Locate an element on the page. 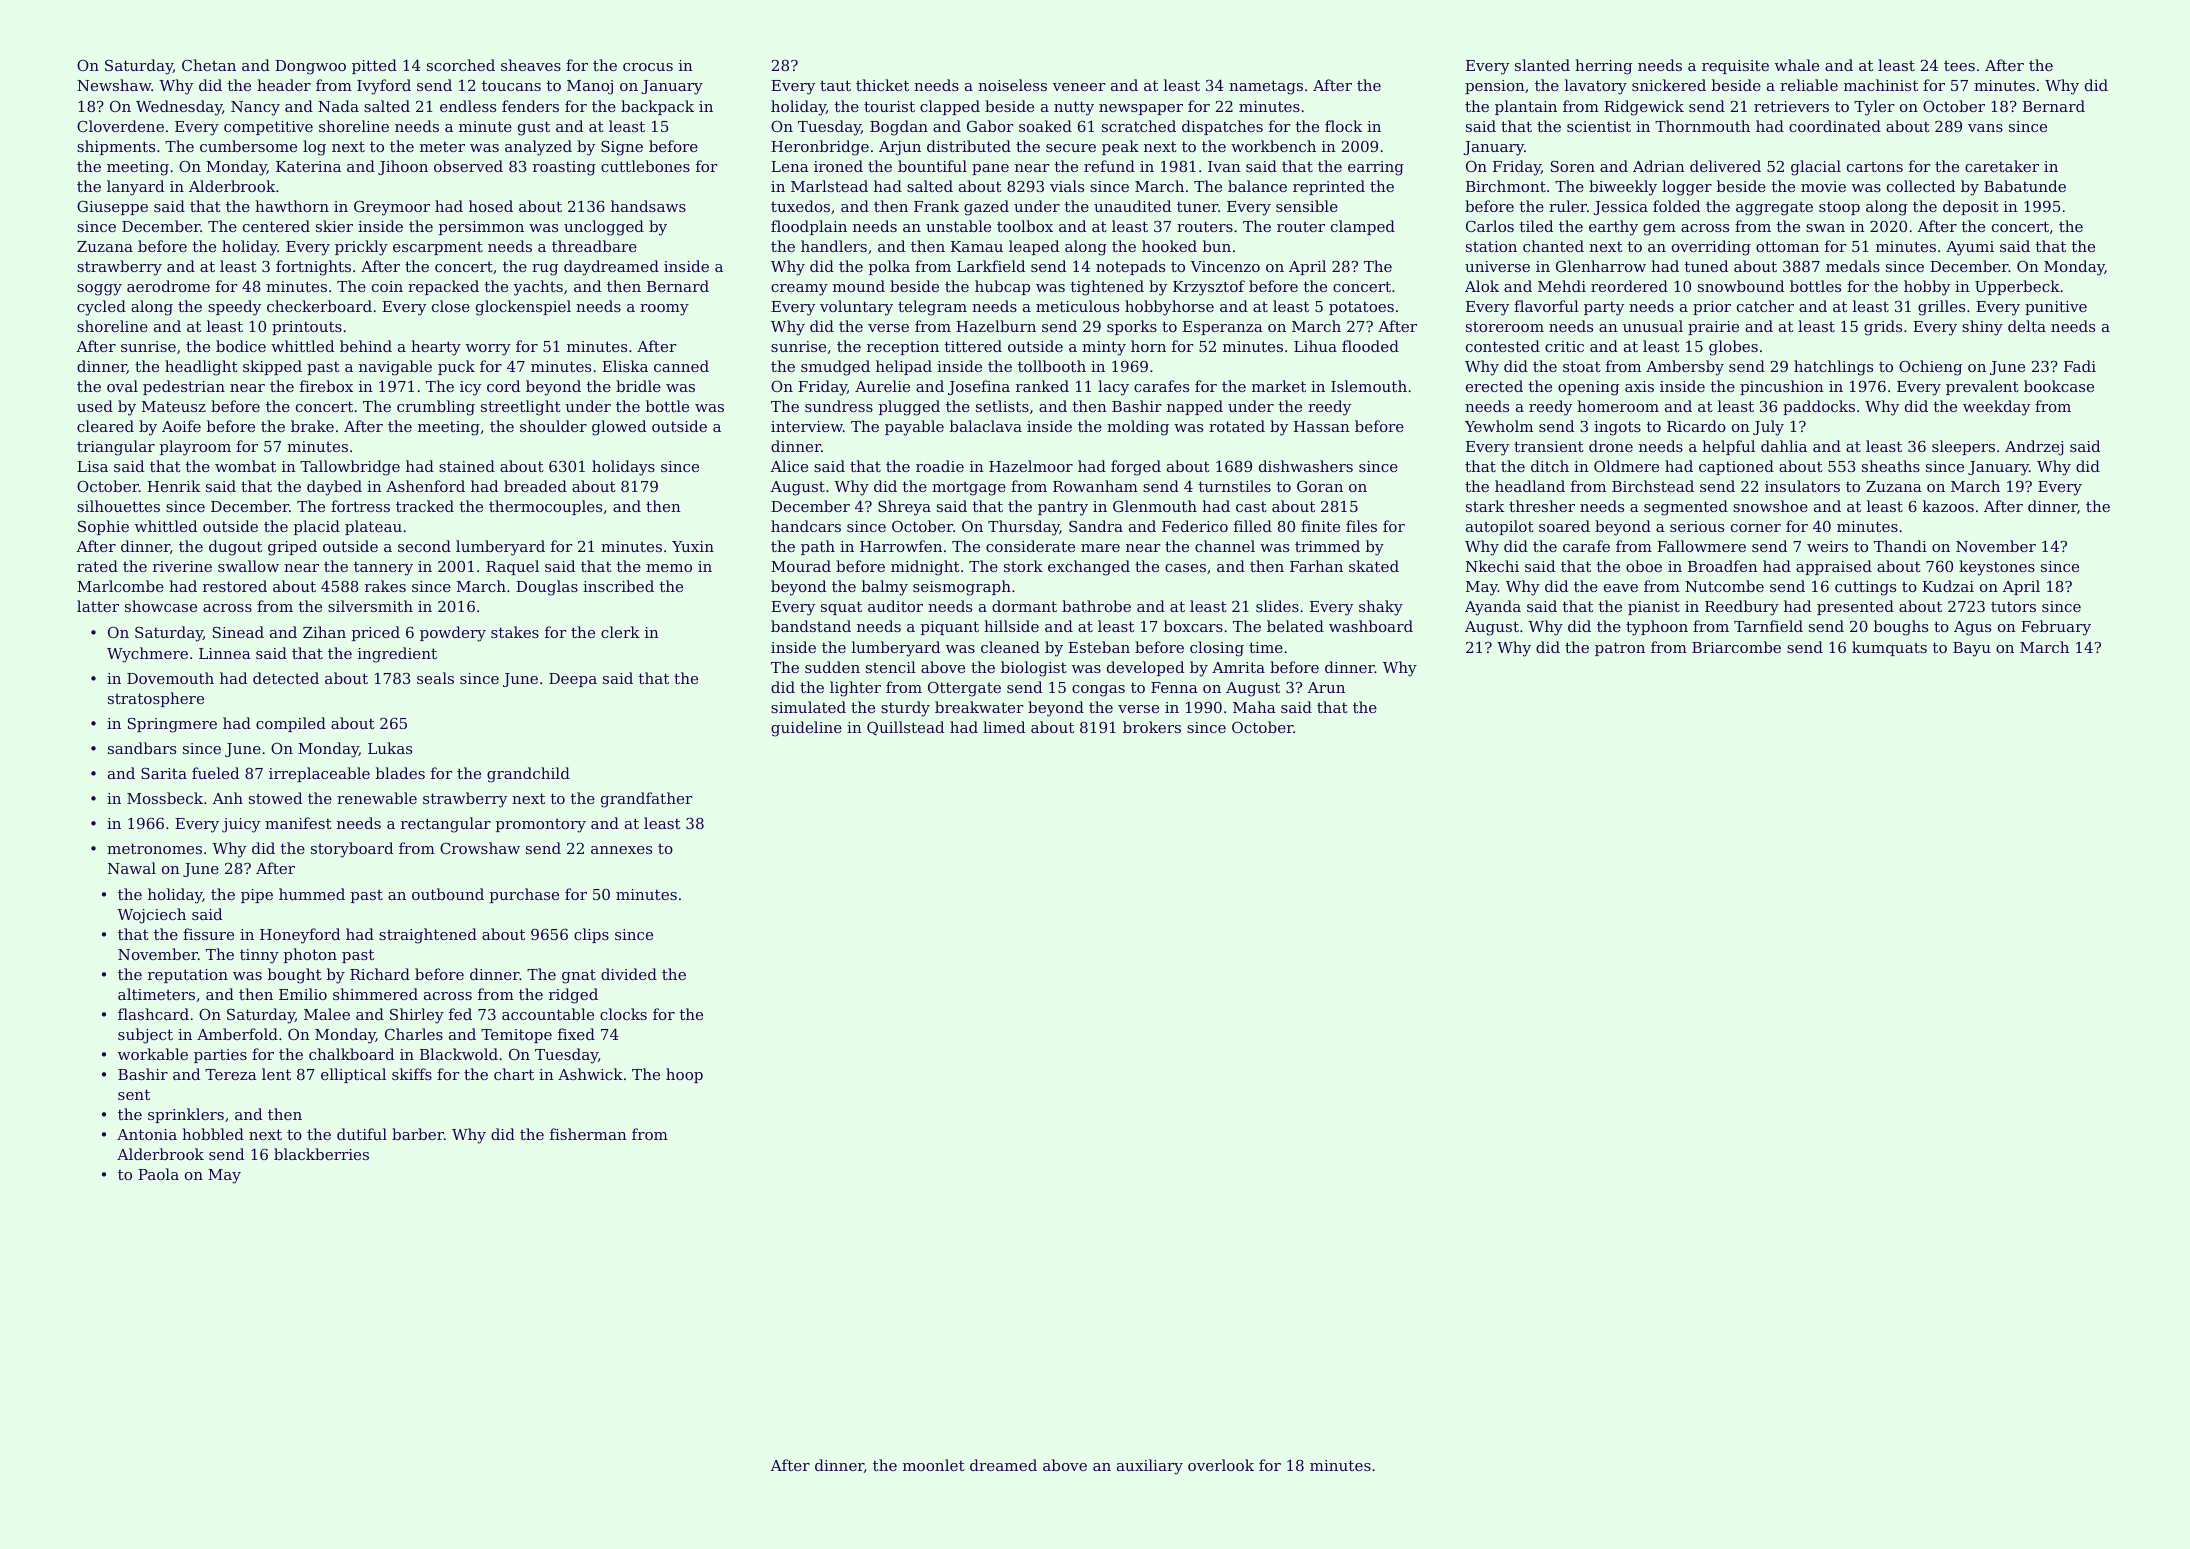  nametags is located at coordinates (1266, 87).
